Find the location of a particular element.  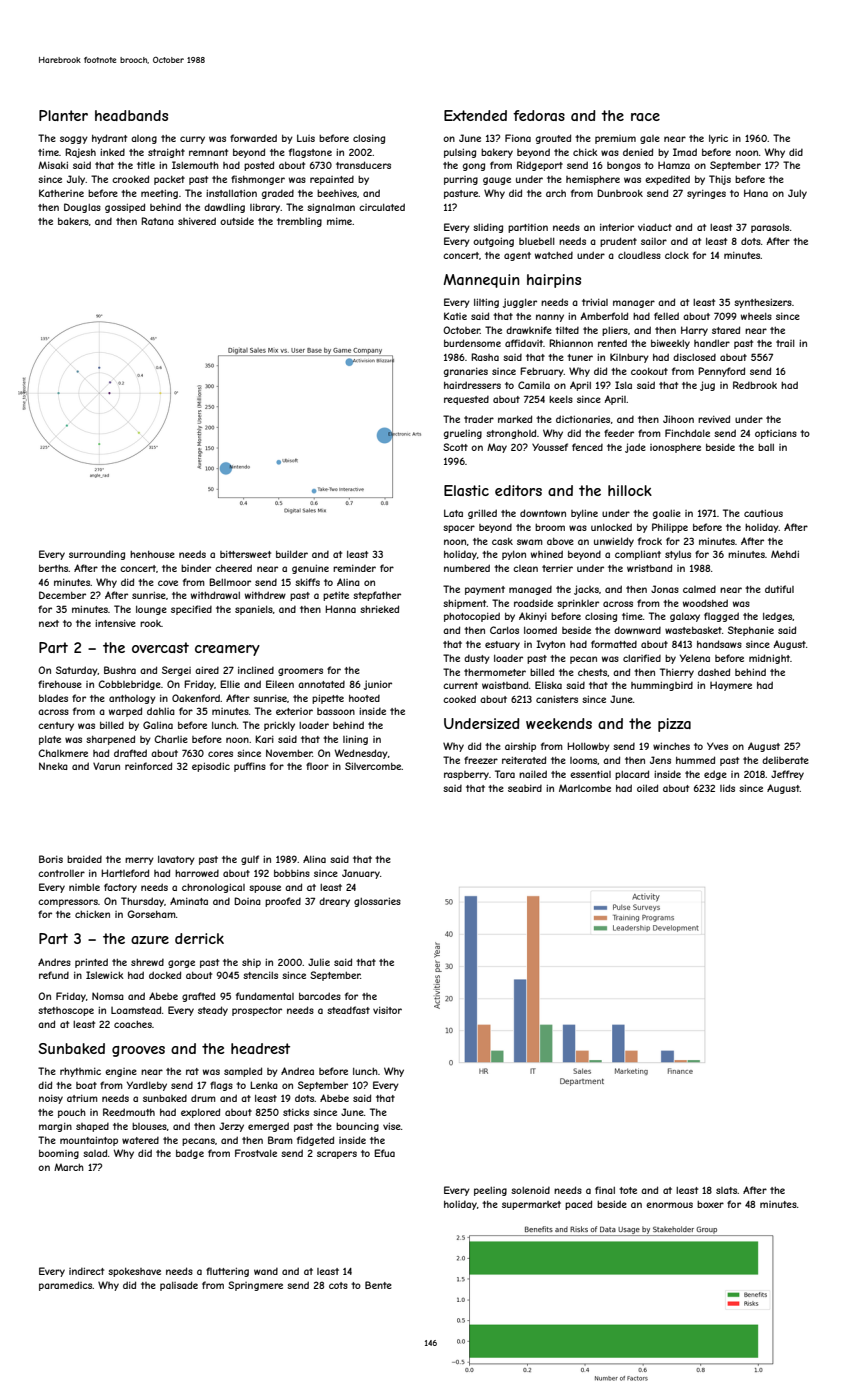

aired is located at coordinates (207, 670).
